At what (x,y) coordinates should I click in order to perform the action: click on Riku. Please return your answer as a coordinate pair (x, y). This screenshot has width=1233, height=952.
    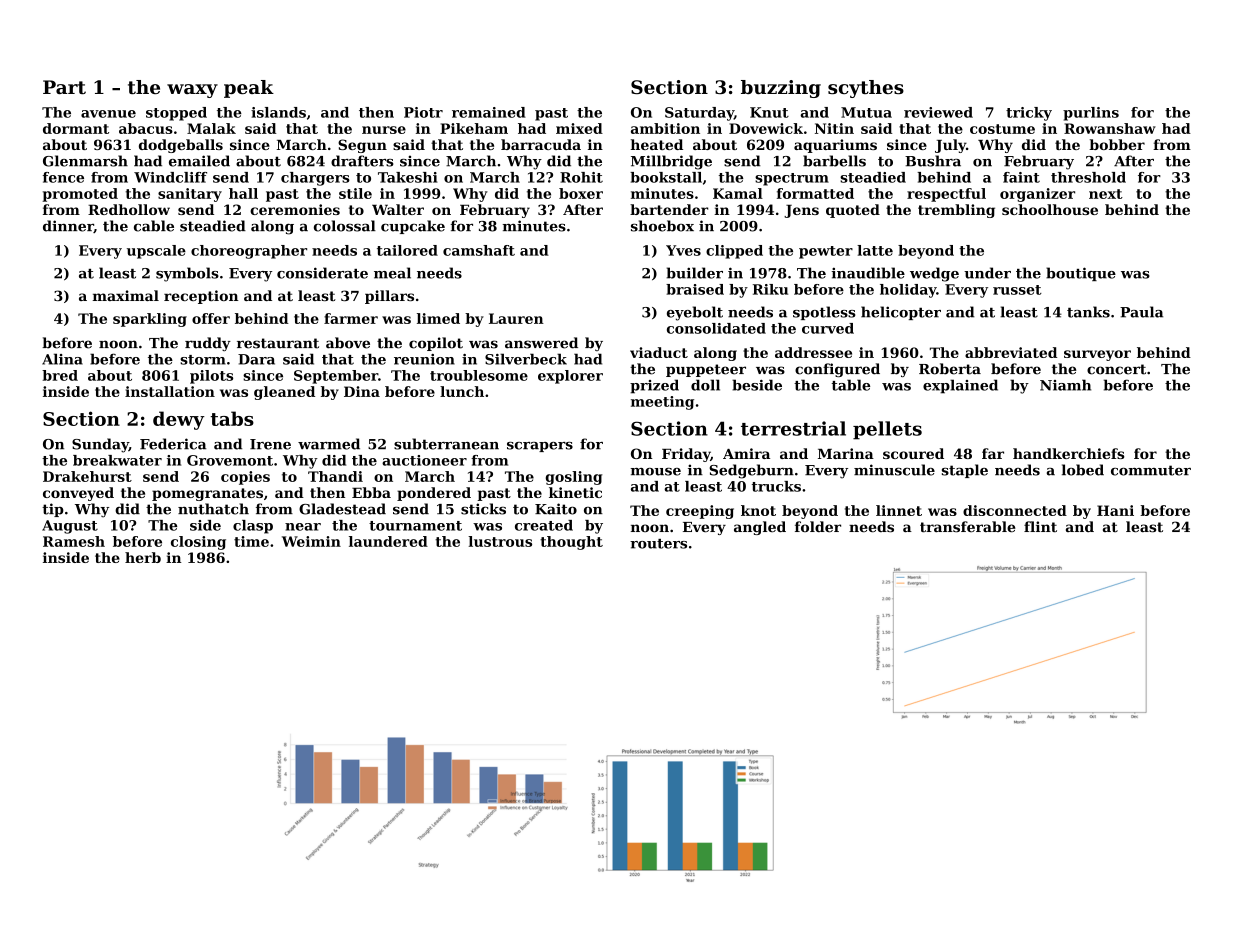
    Looking at the image, I should click on (770, 289).
